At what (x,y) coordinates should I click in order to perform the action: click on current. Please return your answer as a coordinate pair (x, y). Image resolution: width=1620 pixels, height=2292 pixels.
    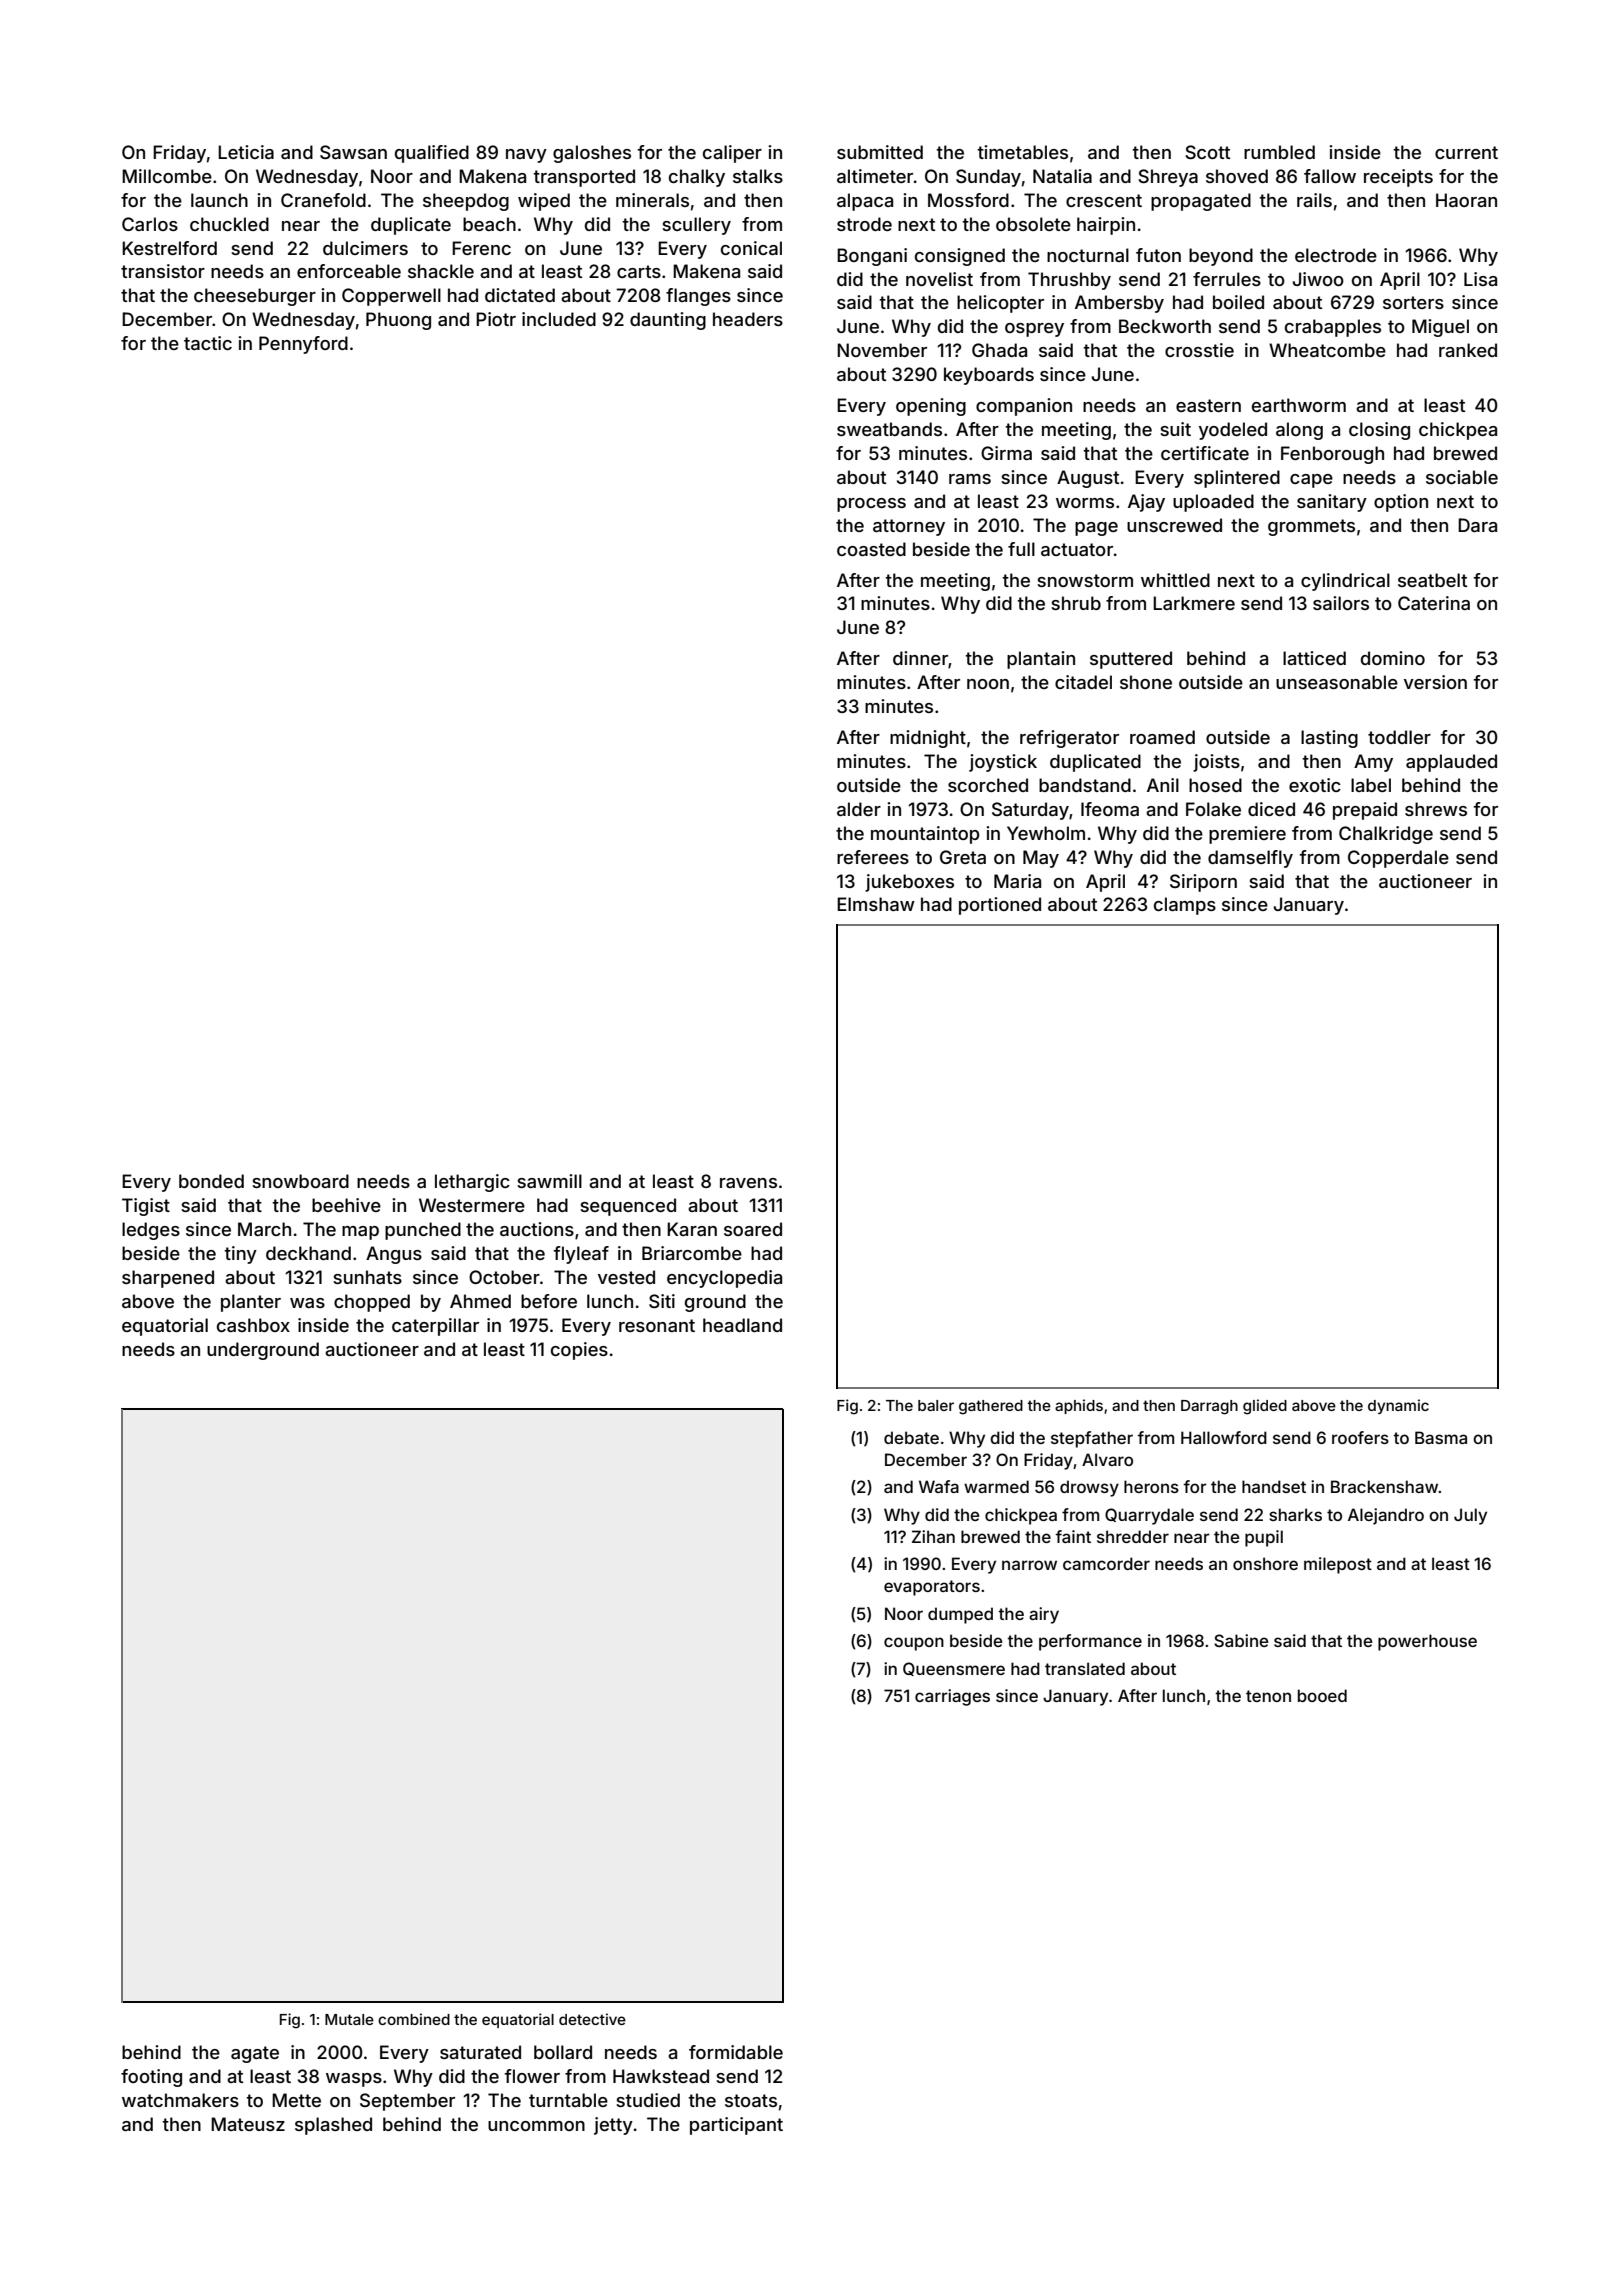
    Looking at the image, I should click on (1466, 152).
